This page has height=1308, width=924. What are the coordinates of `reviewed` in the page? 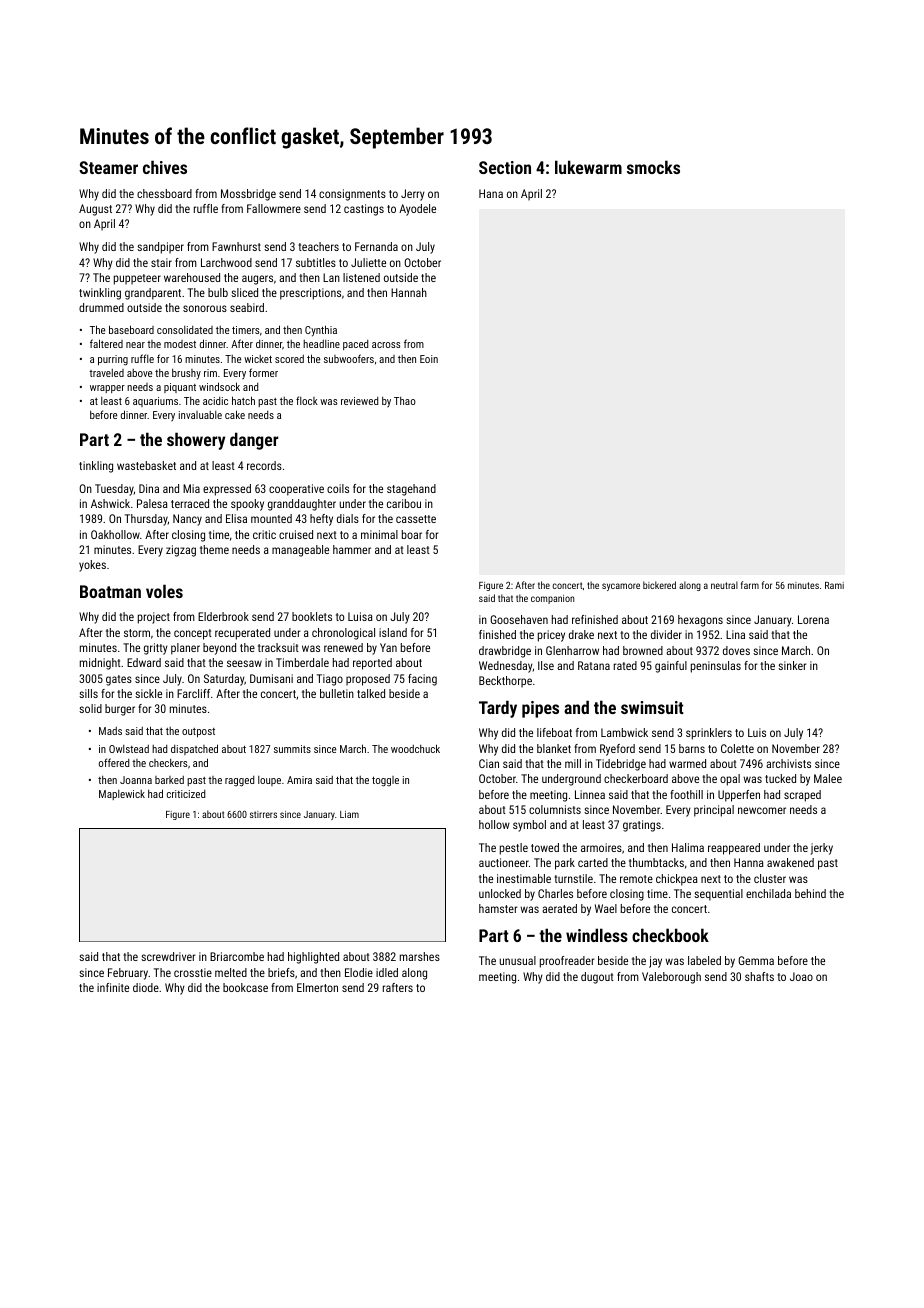 It's located at (359, 401).
